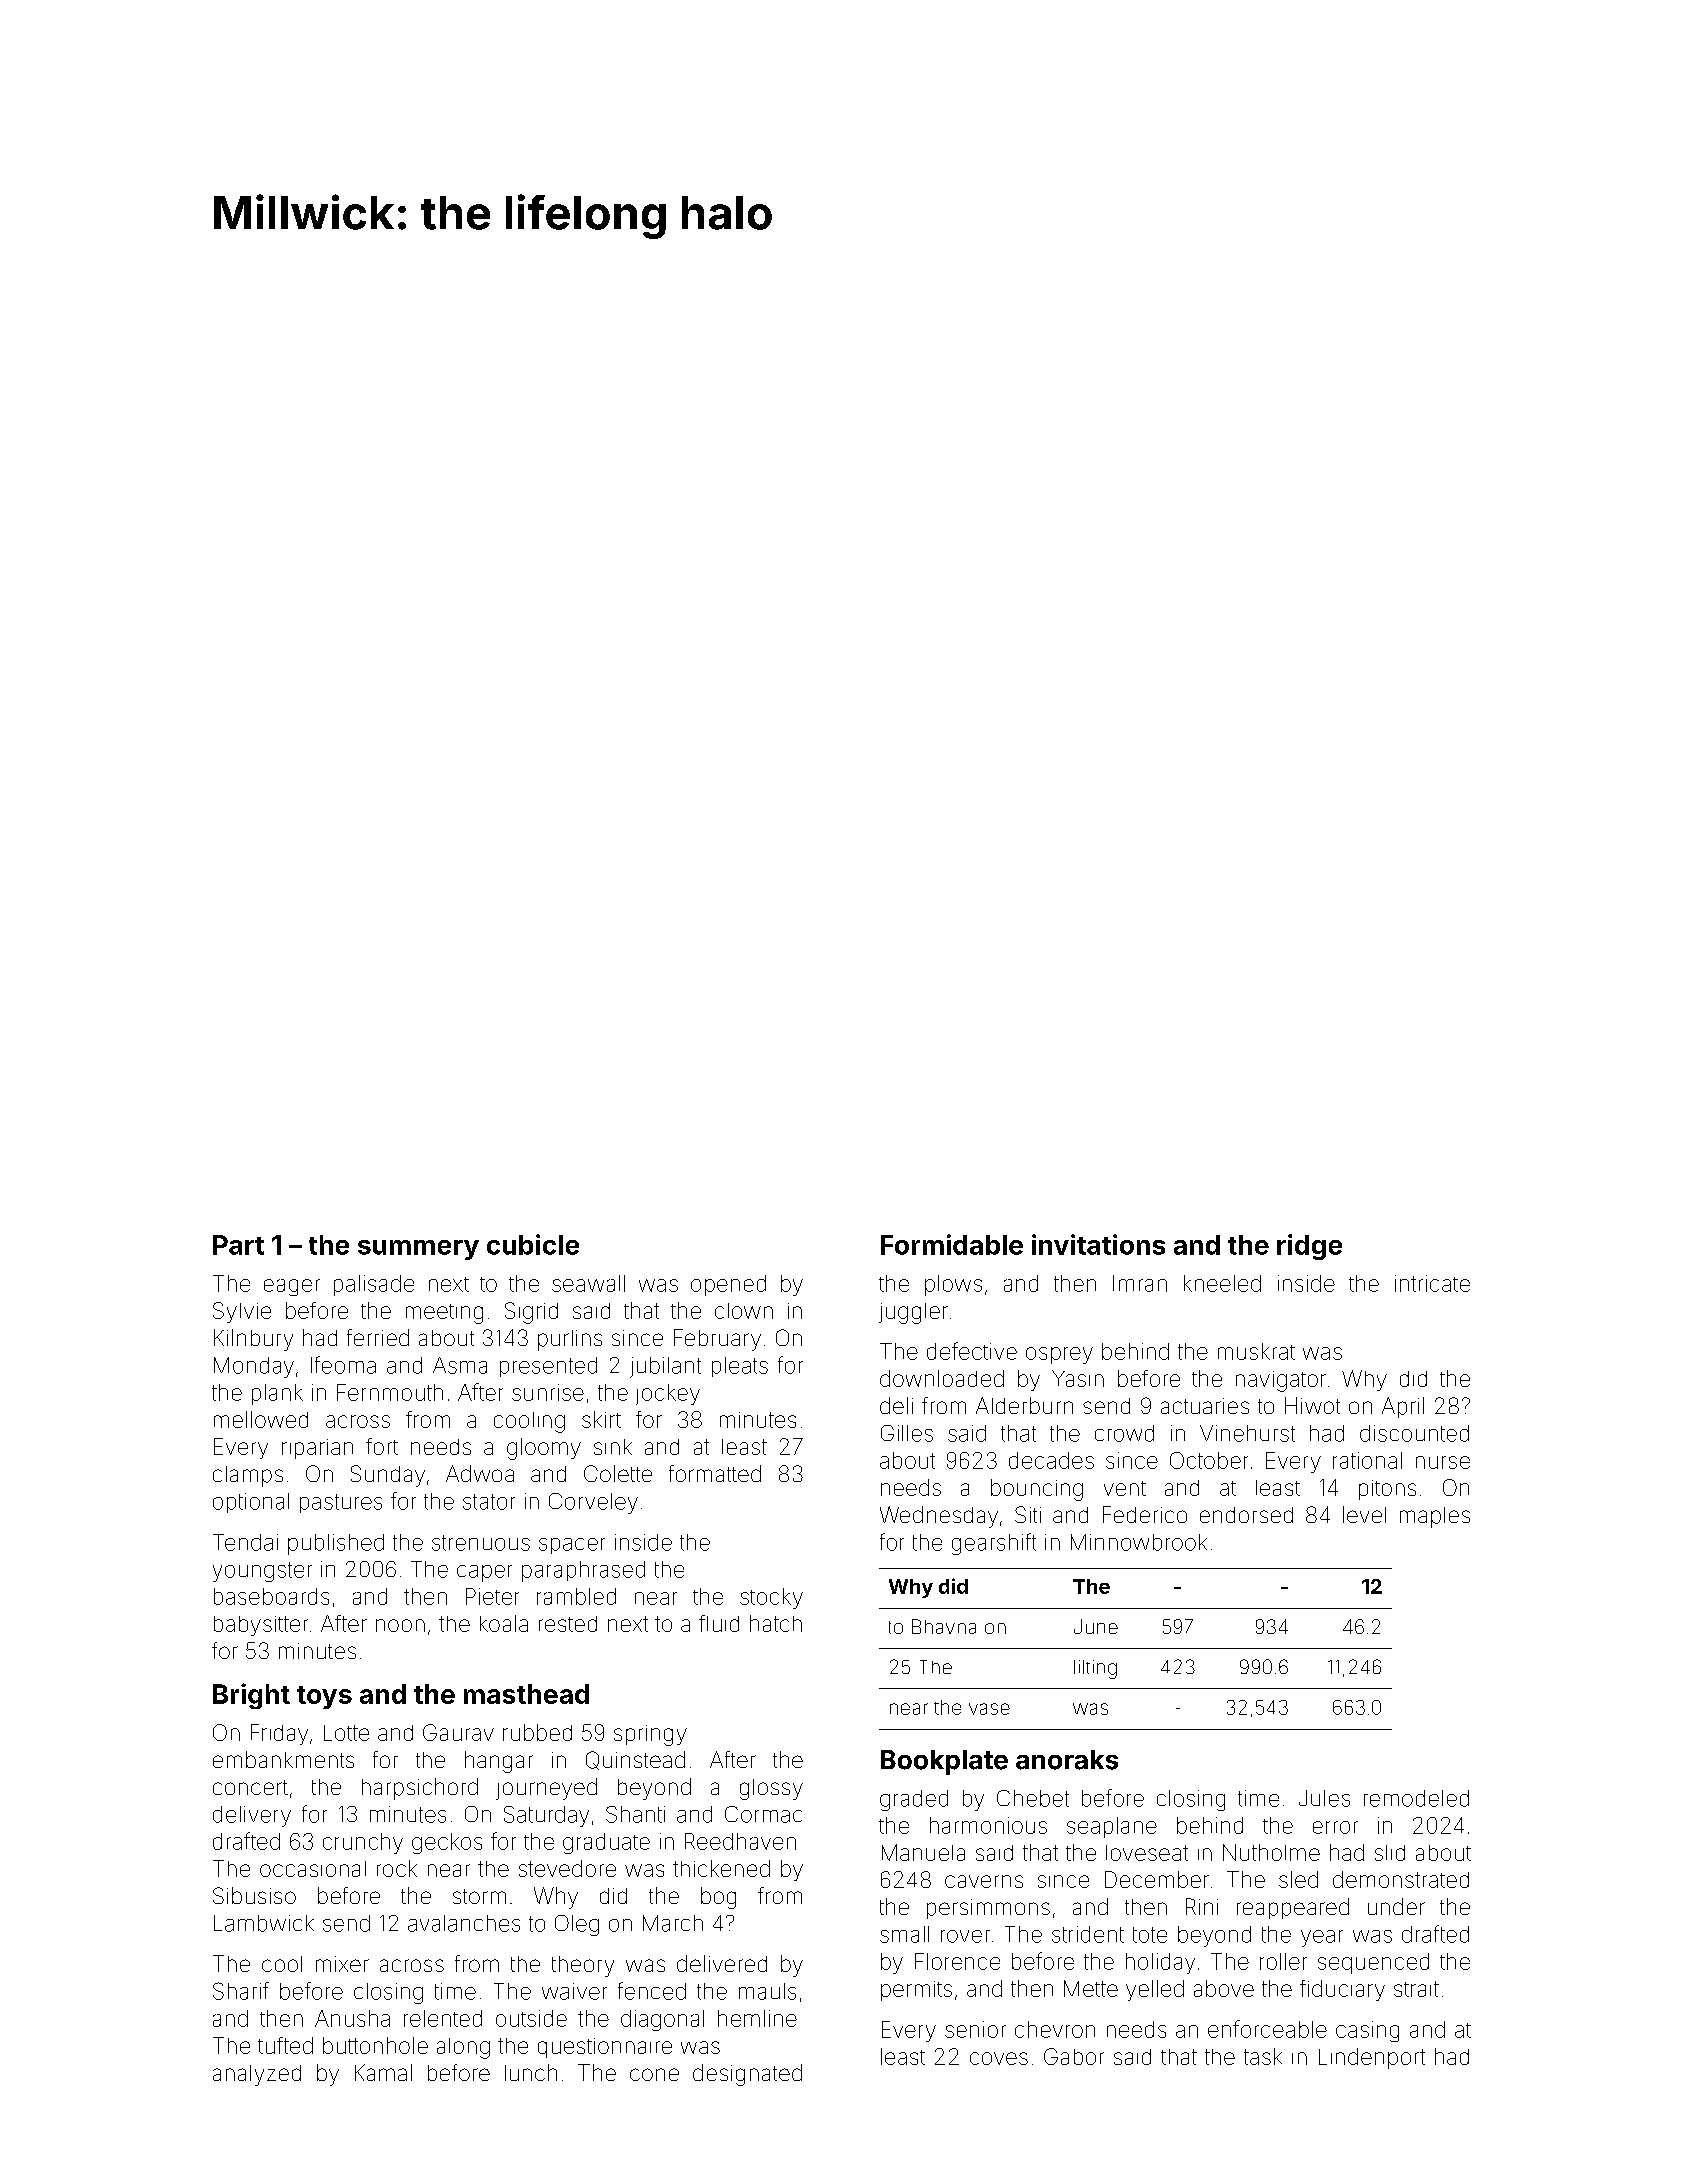 The image size is (1683, 2178). I want to click on juggler, so click(913, 1313).
